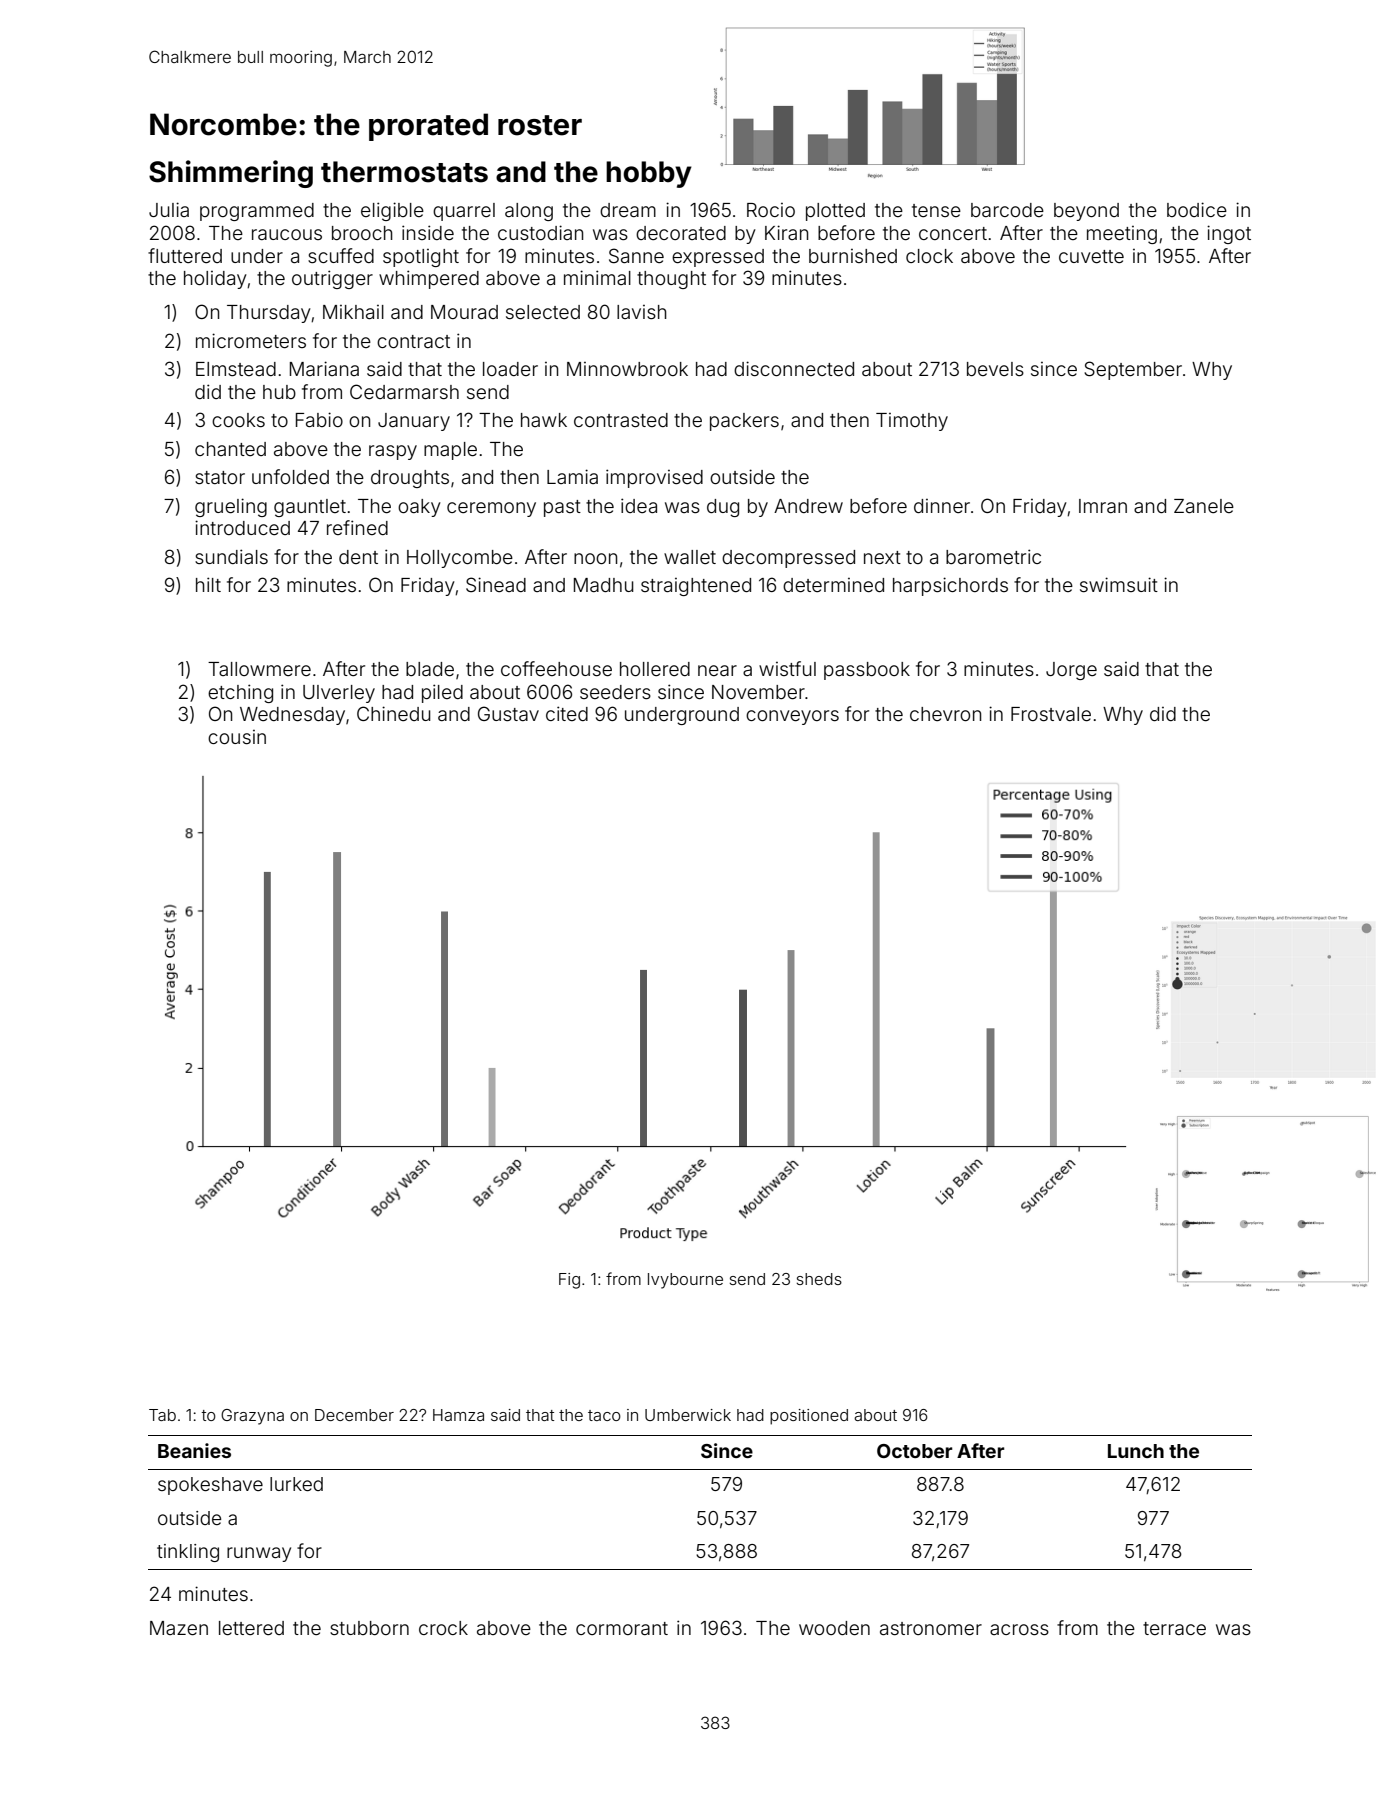 The width and height of the screenshot is (1400, 1811). I want to click on lurked, so click(296, 1484).
